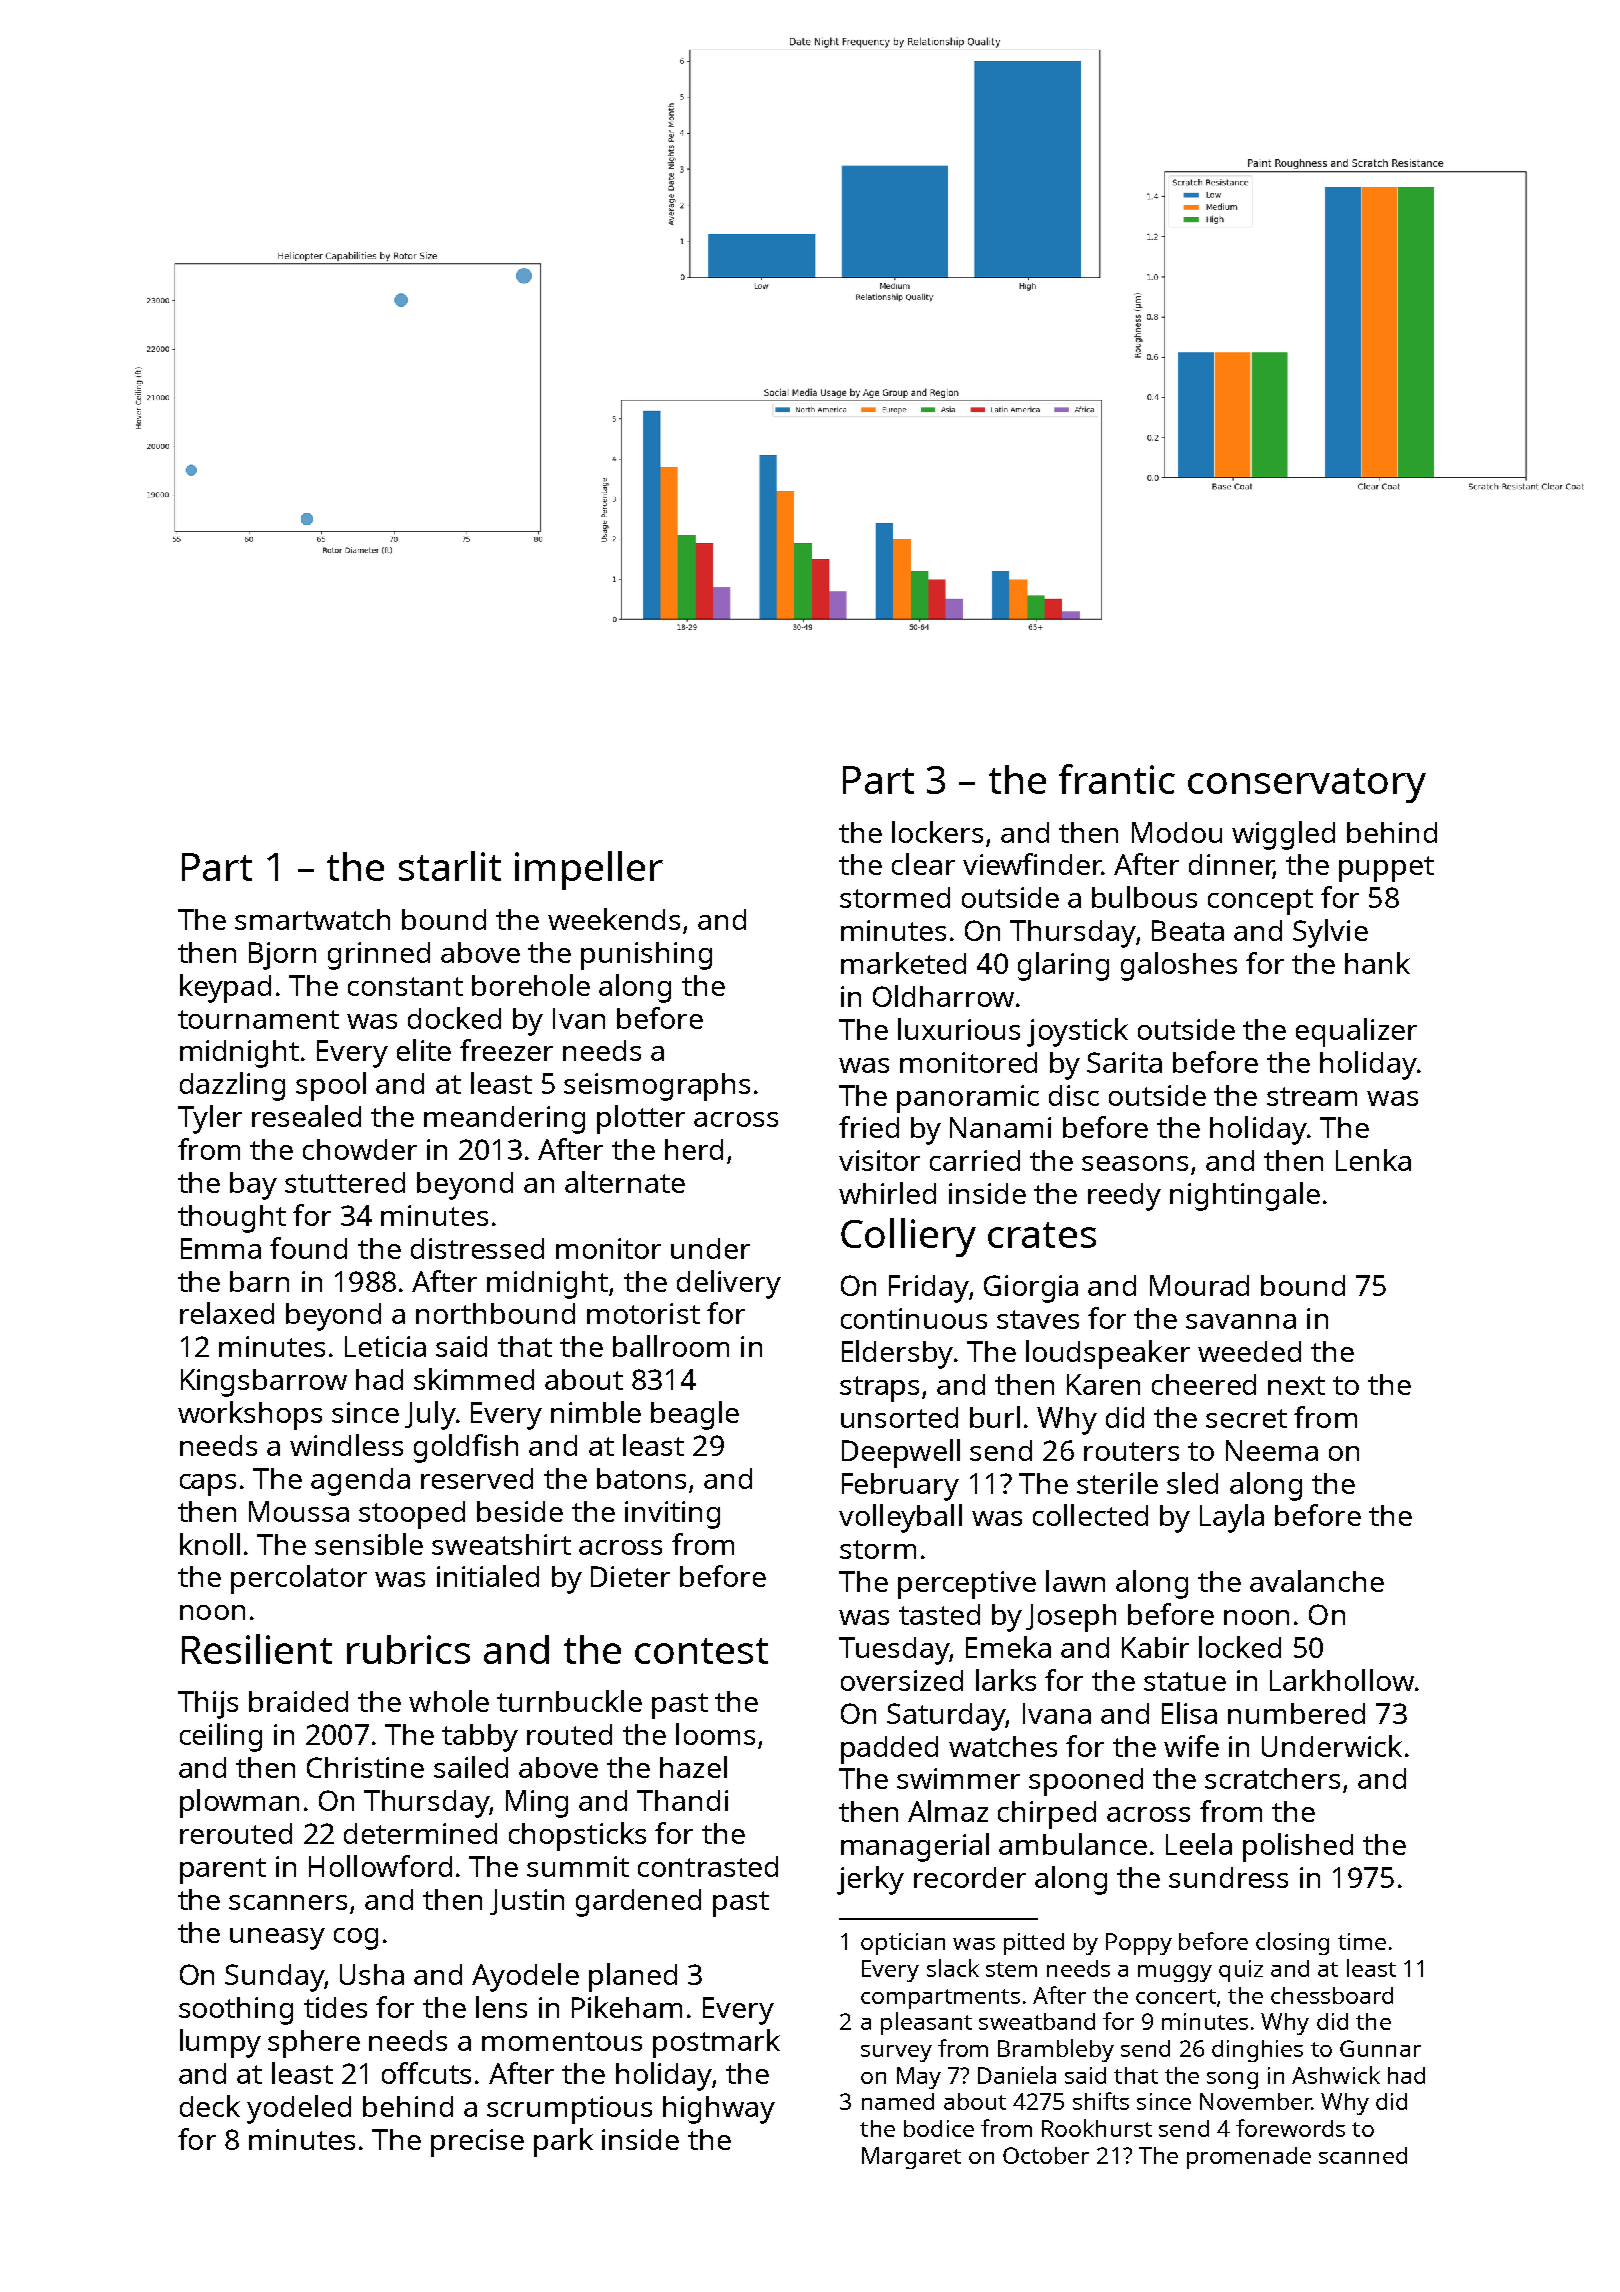  Describe the element at coordinates (589, 870) in the screenshot. I see `impeller` at that location.
